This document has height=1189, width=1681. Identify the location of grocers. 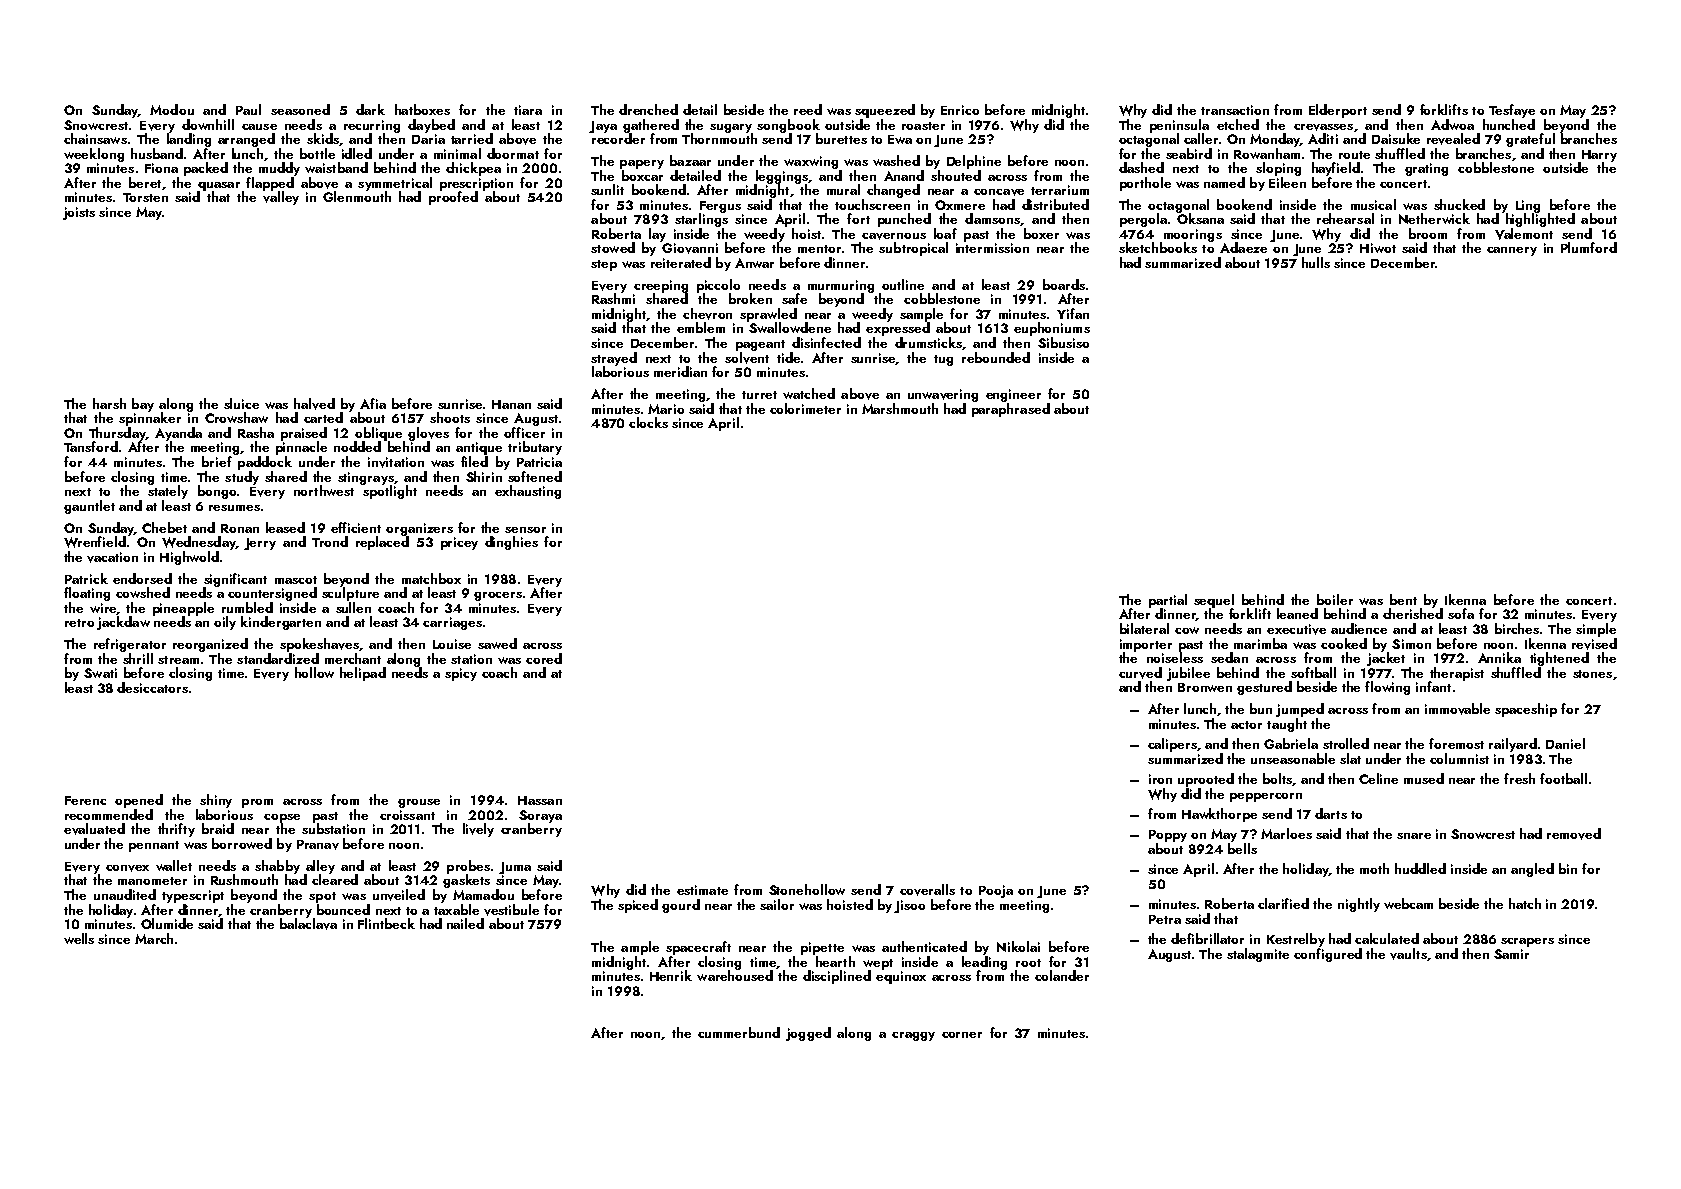
(498, 596).
